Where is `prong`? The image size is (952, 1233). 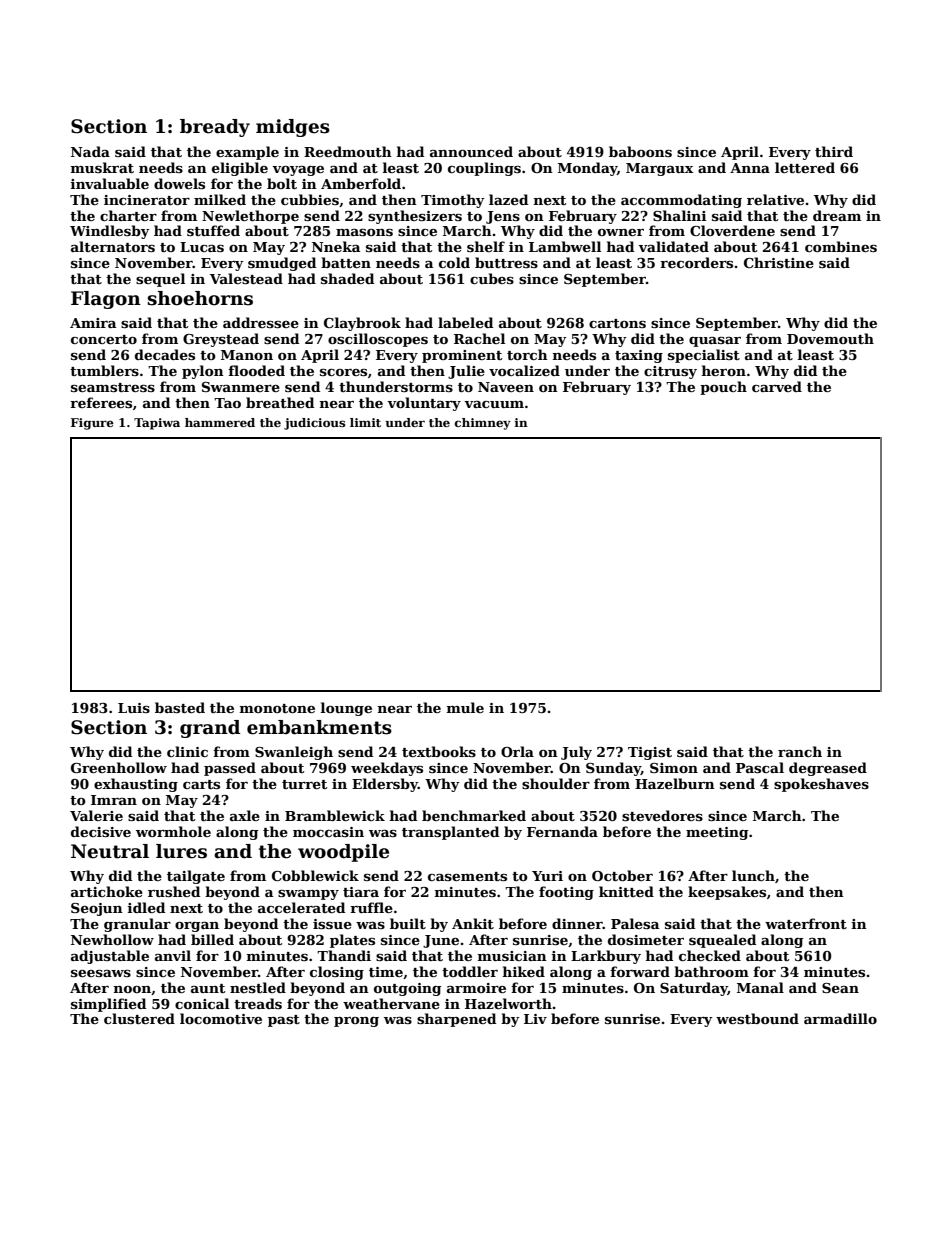
prong is located at coordinates (356, 1022).
